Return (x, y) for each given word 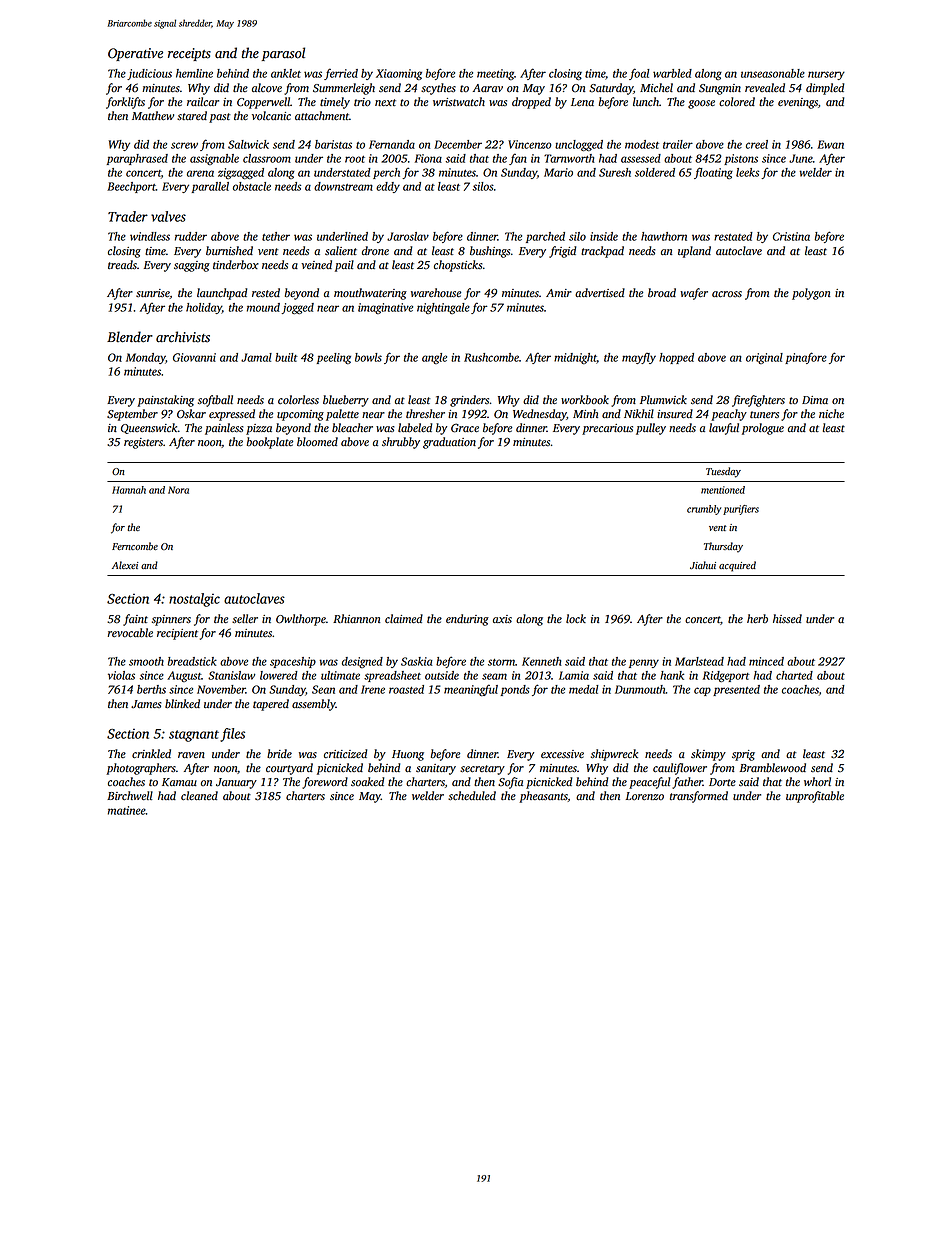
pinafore (806, 358)
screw (184, 145)
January (236, 783)
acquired (737, 566)
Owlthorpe (301, 620)
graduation (449, 443)
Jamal (256, 357)
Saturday (611, 89)
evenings (798, 103)
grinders (469, 401)
